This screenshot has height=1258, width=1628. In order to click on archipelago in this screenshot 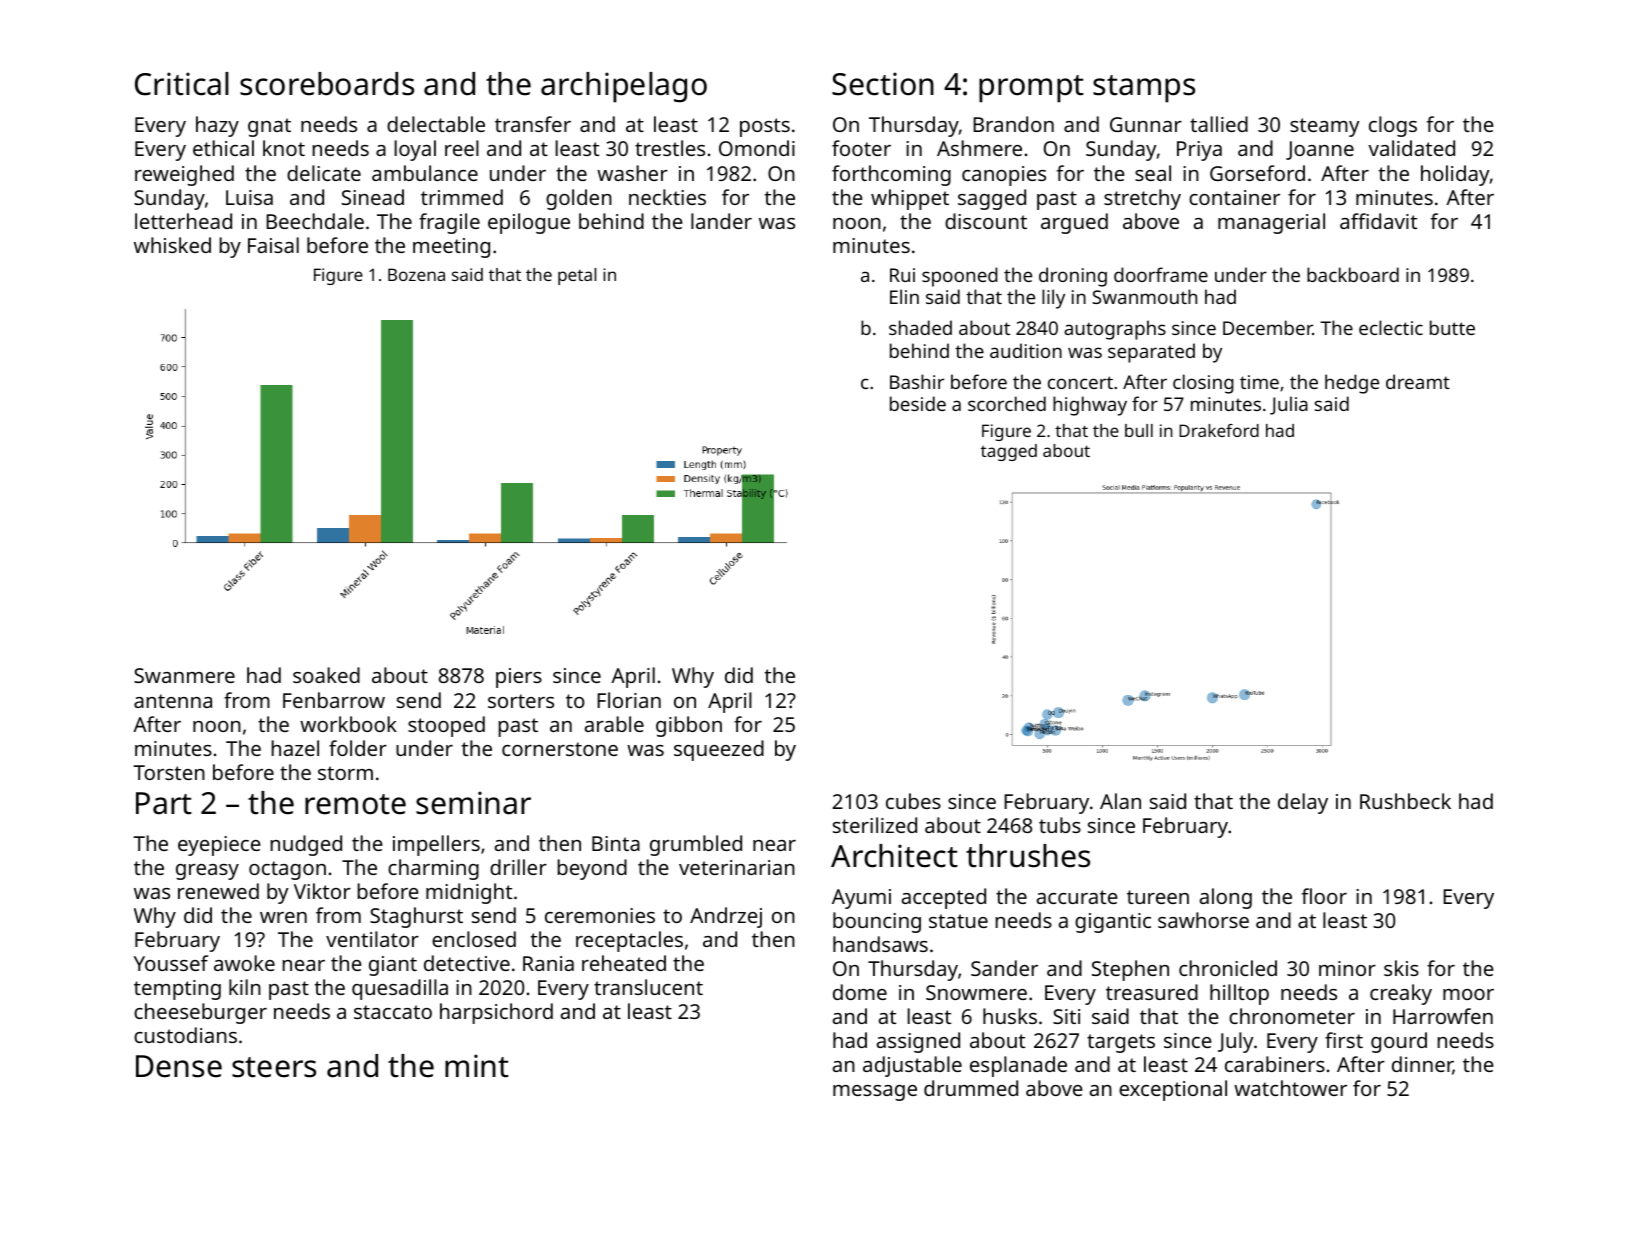, I will do `click(624, 87)`.
